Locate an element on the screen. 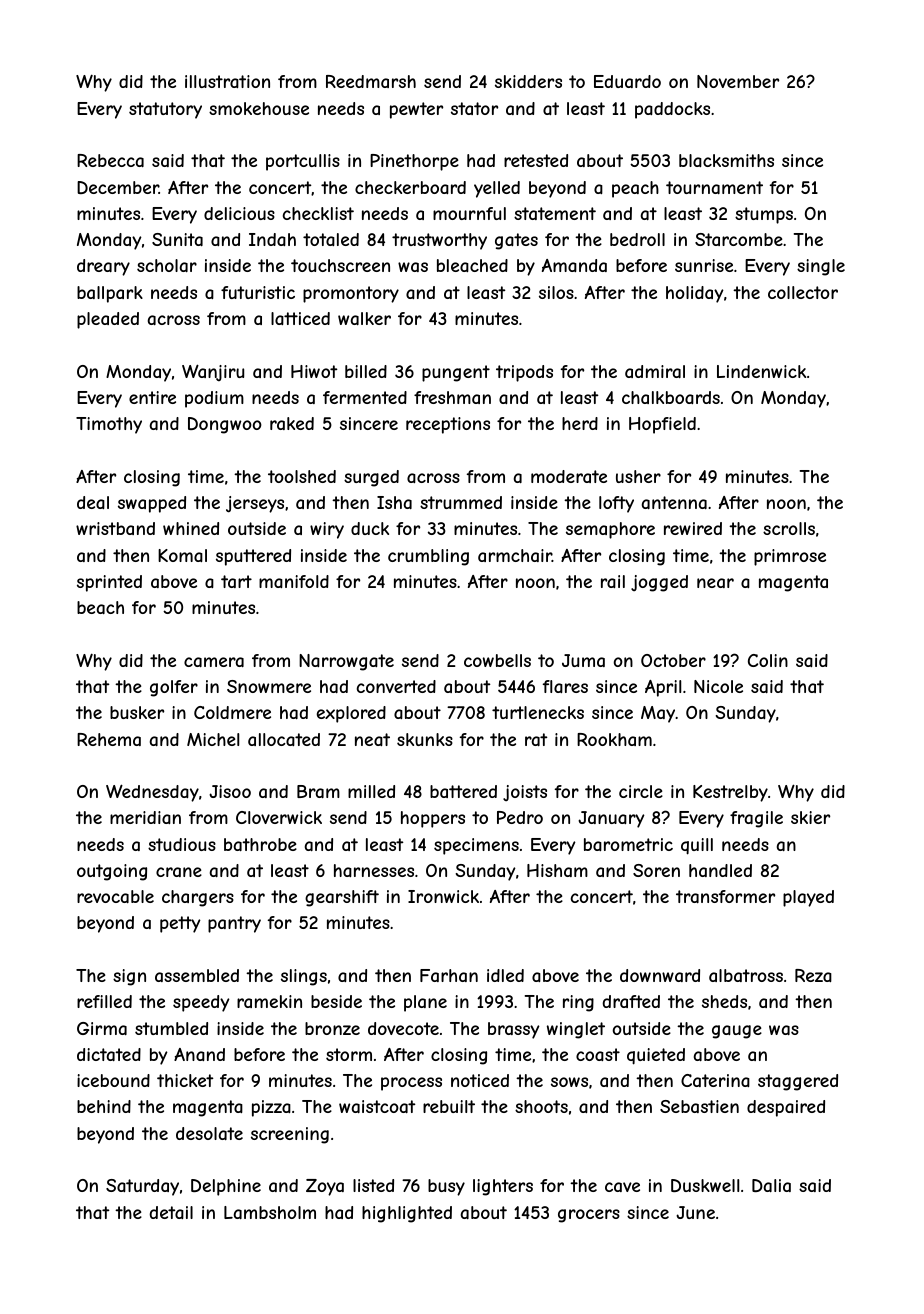 This screenshot has height=1314, width=924. receptions is located at coordinates (448, 425).
